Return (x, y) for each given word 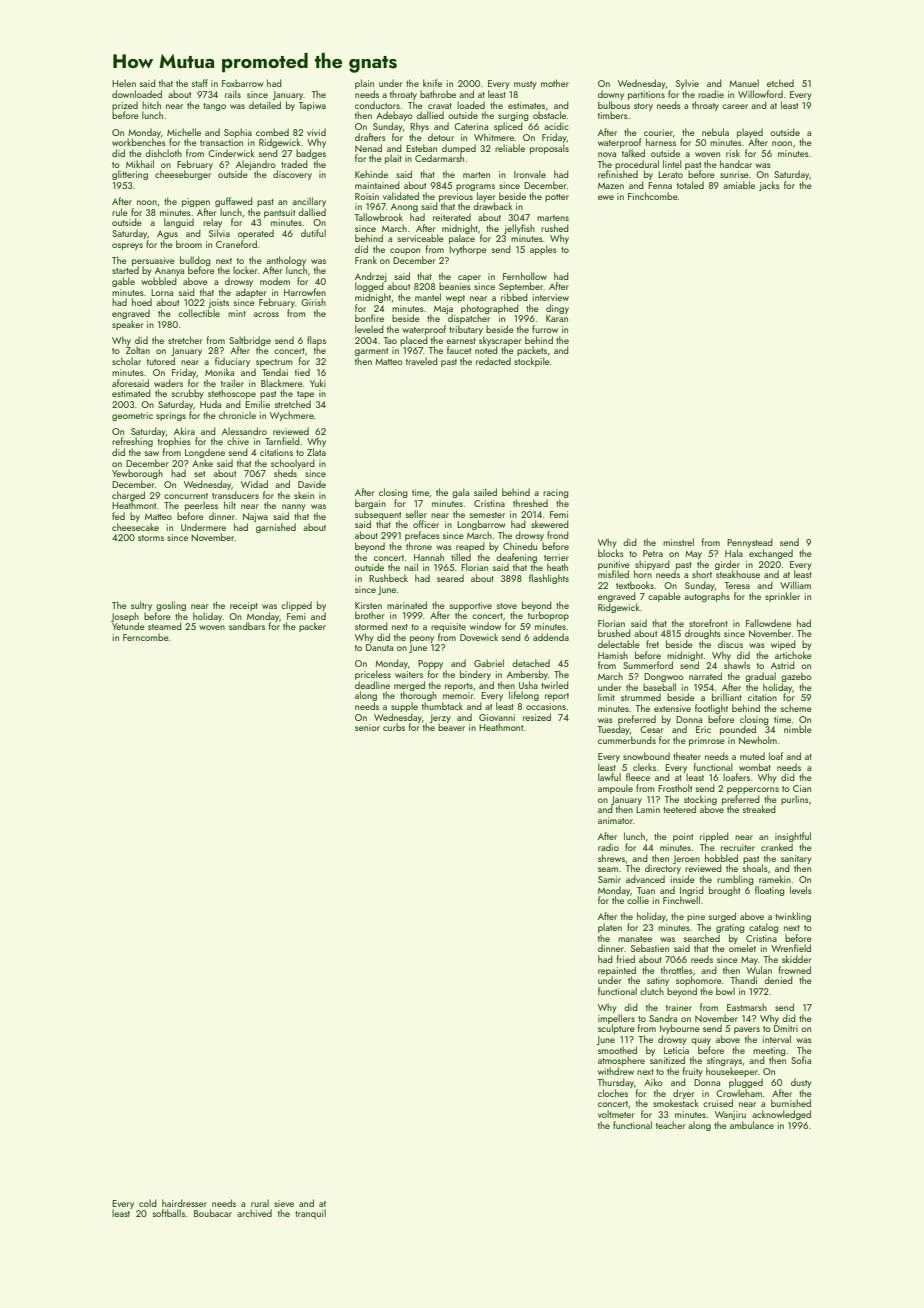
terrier (556, 557)
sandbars (247, 626)
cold (148, 1203)
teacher (671, 1125)
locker (245, 270)
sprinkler (782, 597)
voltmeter (616, 1114)
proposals (549, 149)
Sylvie (687, 84)
